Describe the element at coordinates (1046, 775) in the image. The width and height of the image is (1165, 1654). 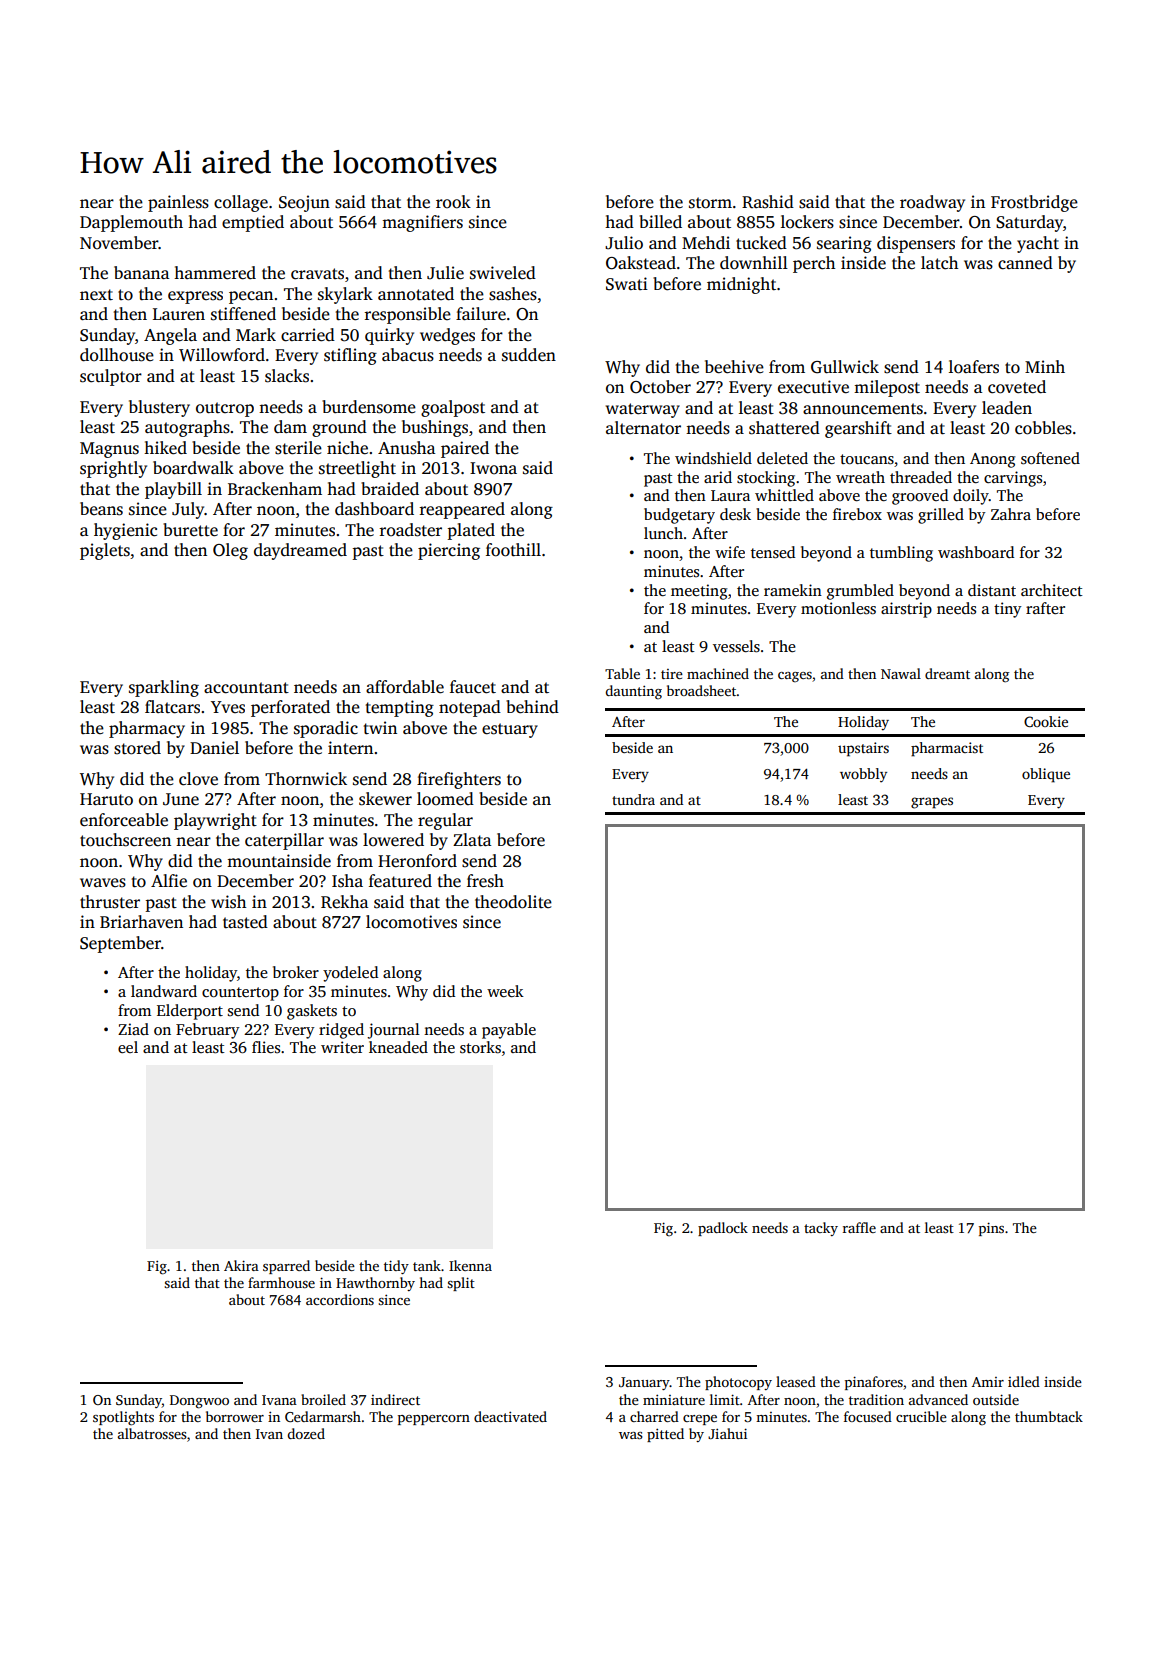
I see `oblique` at that location.
